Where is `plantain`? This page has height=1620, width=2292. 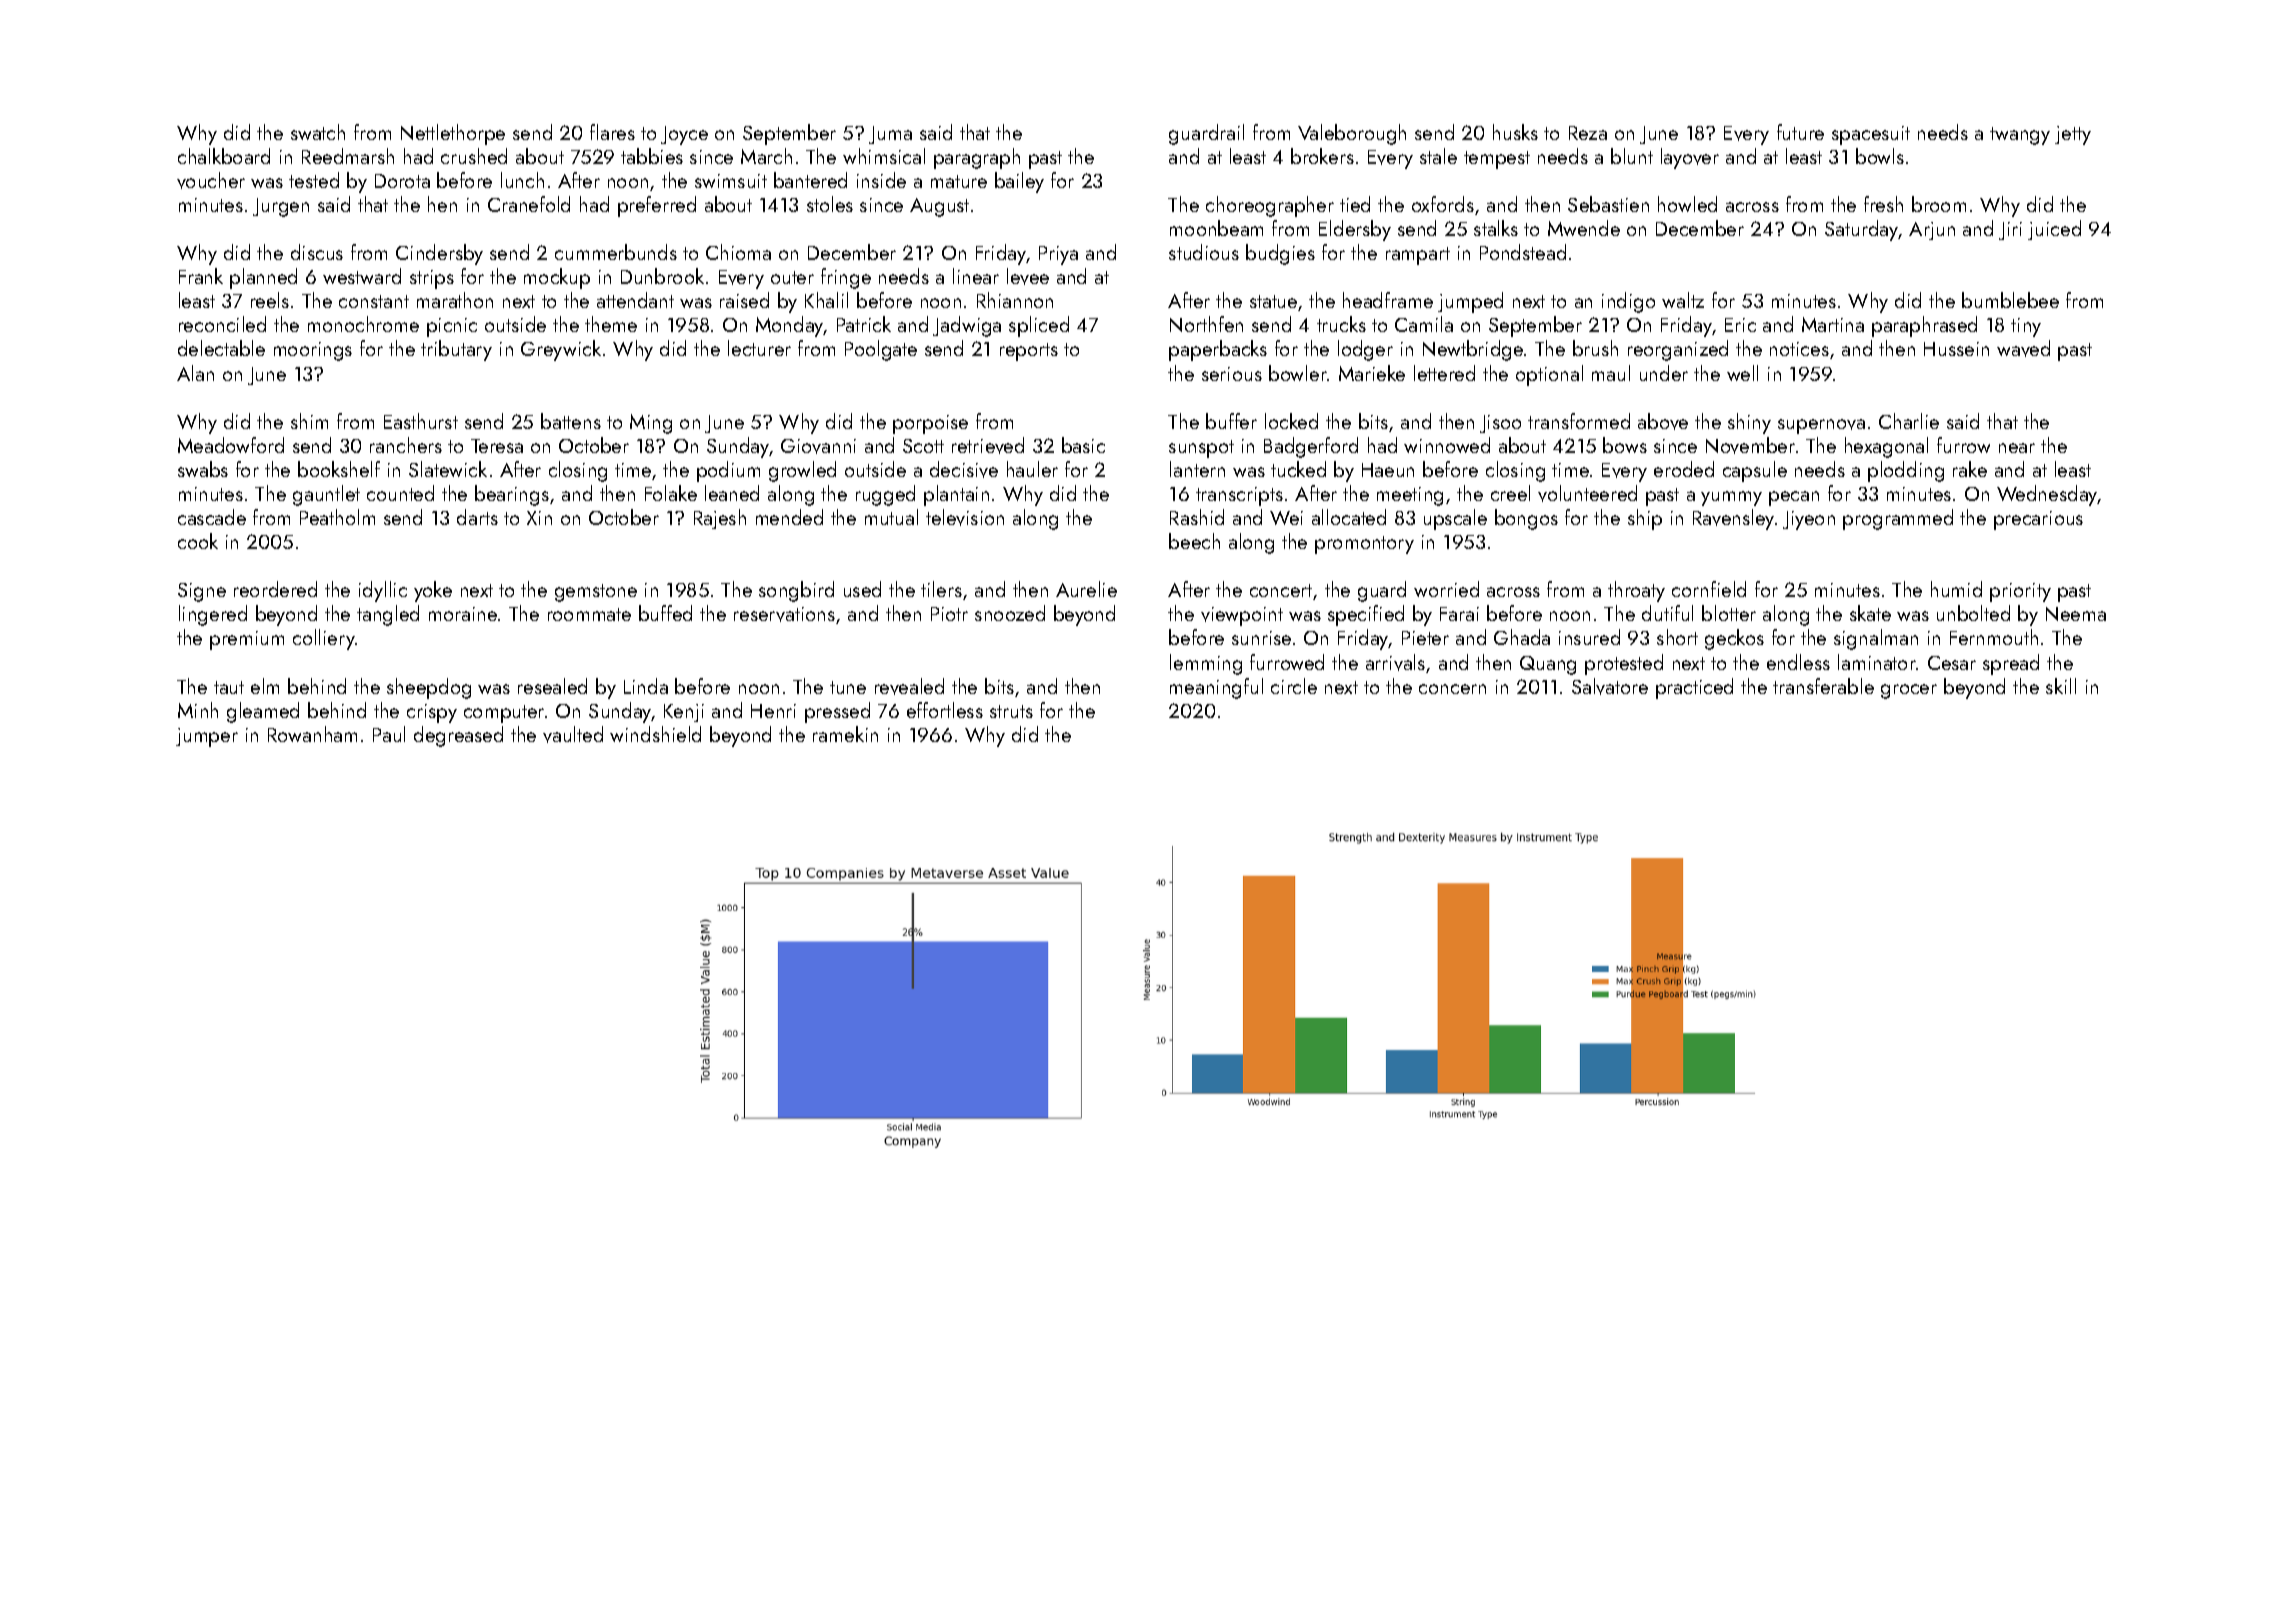
plantain is located at coordinates (956, 495).
